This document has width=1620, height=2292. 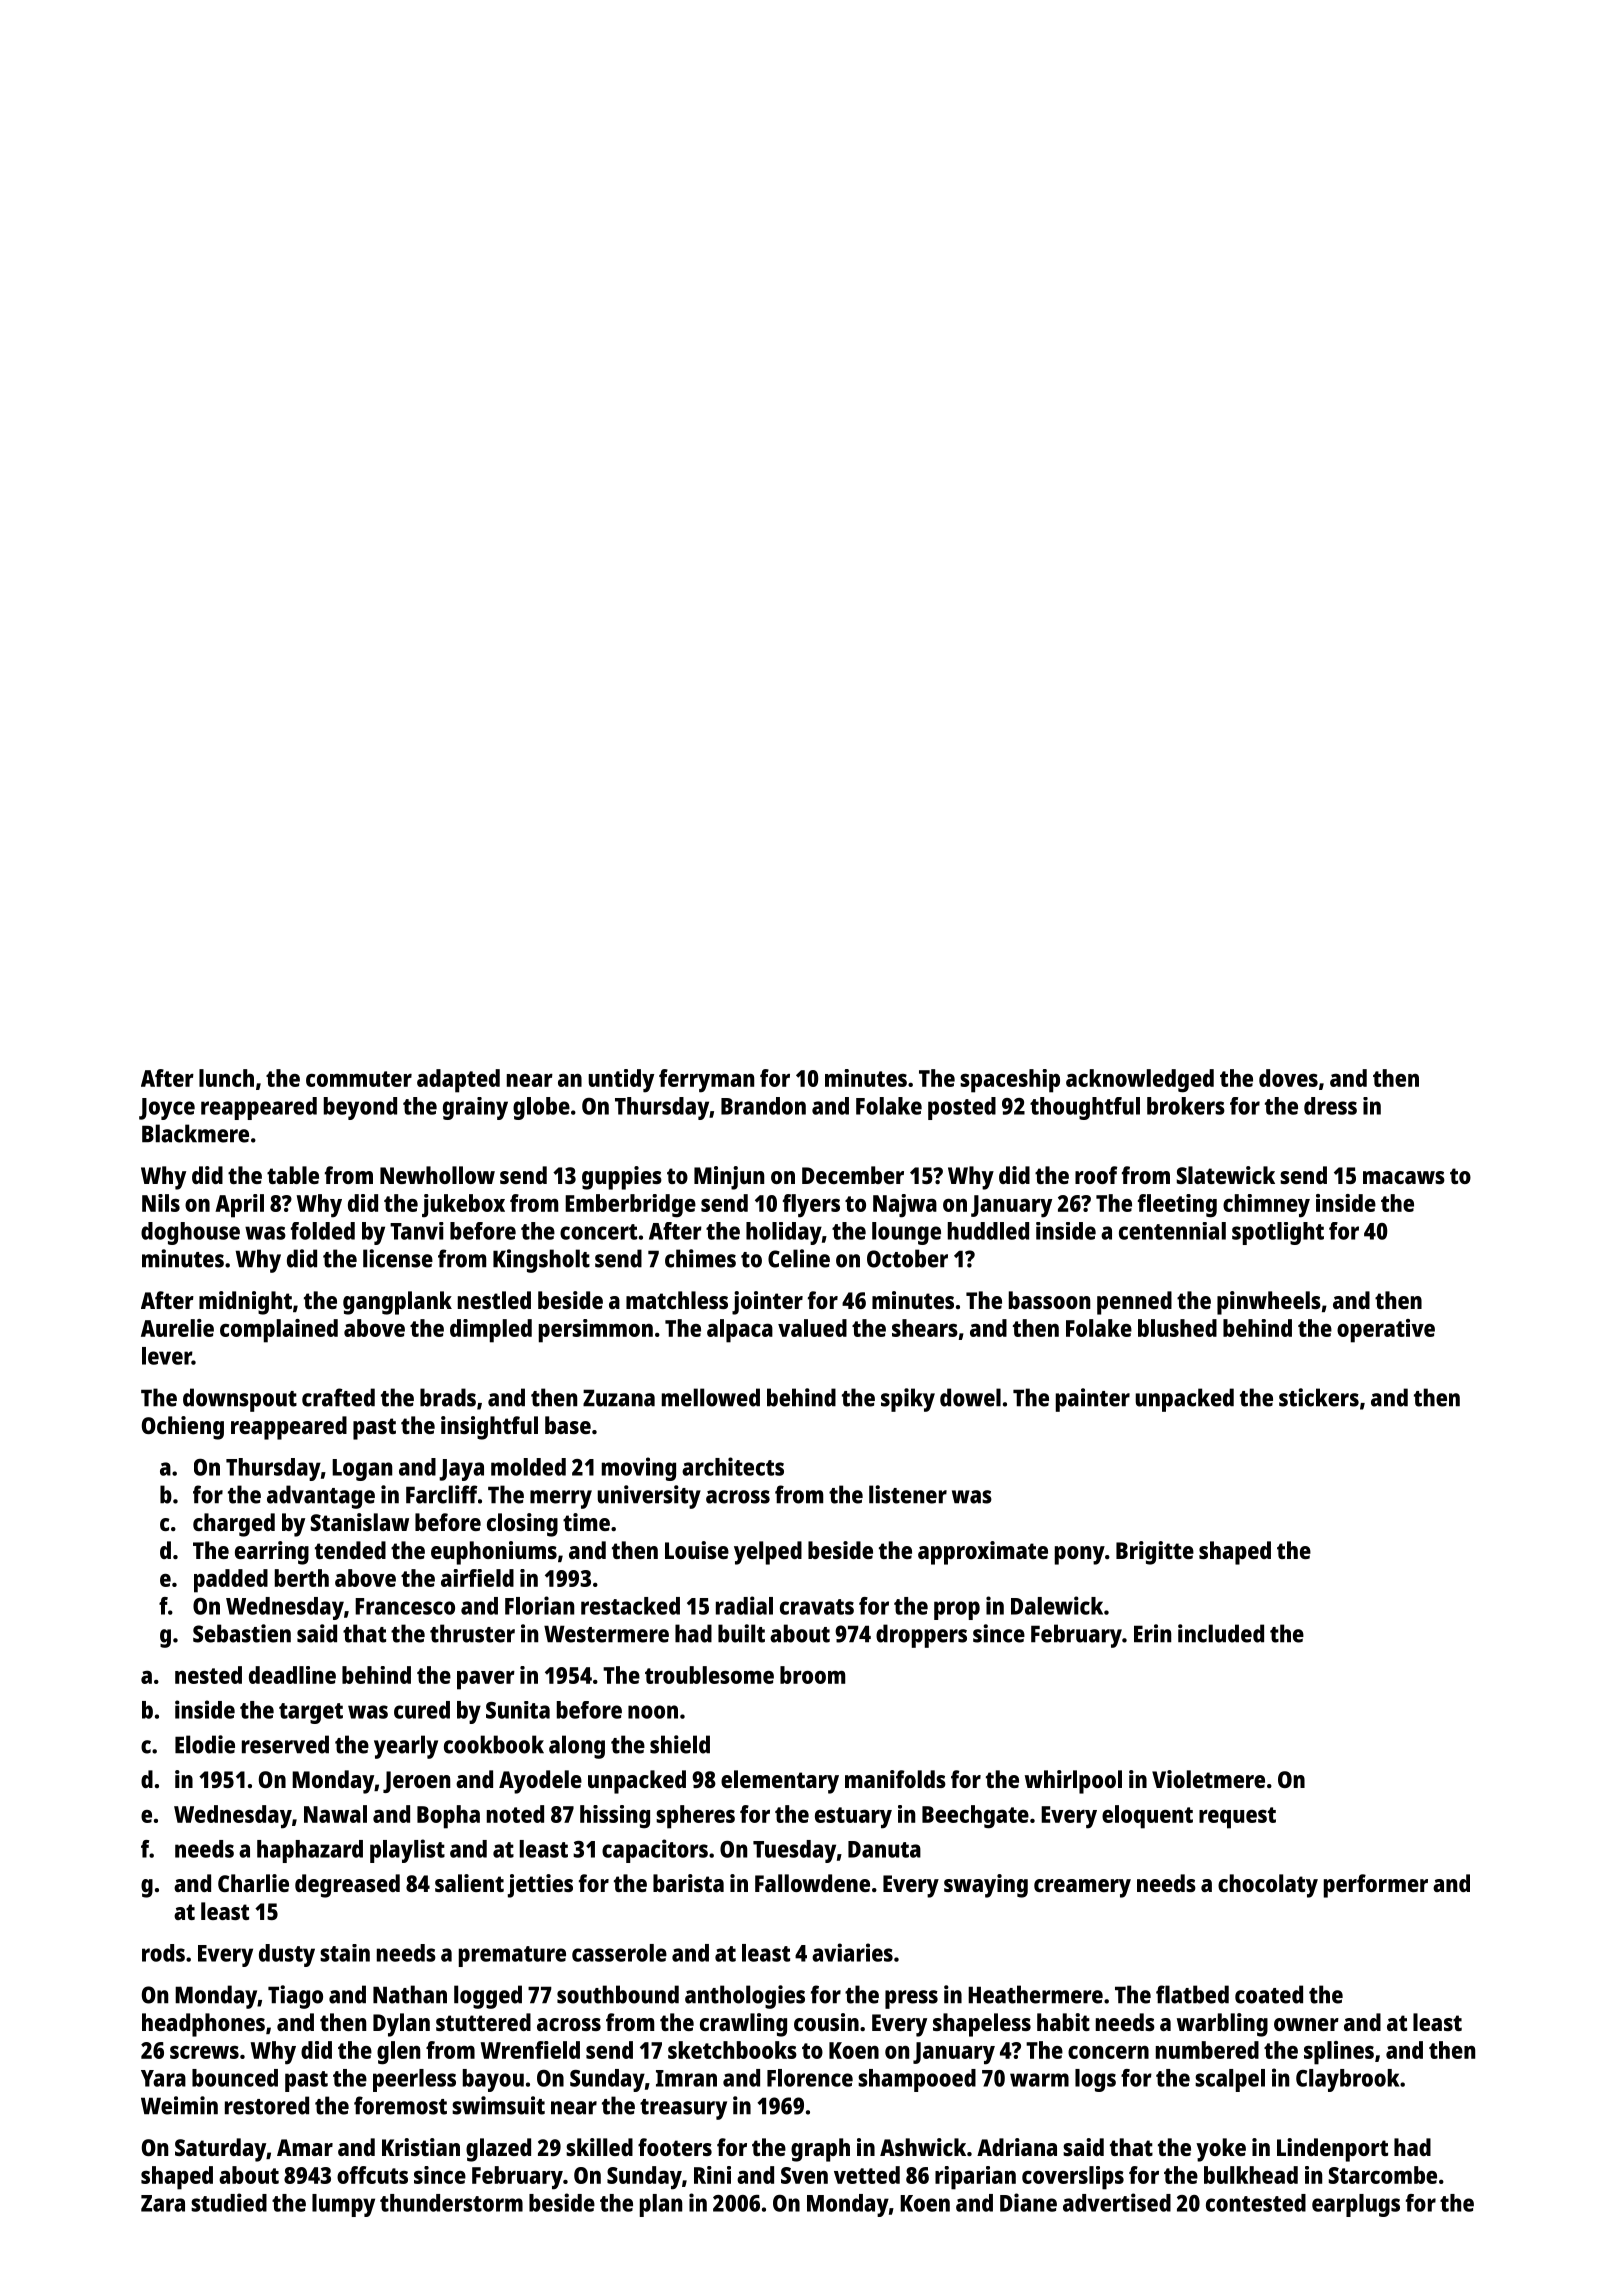 I want to click on Charlie, so click(x=253, y=1883).
